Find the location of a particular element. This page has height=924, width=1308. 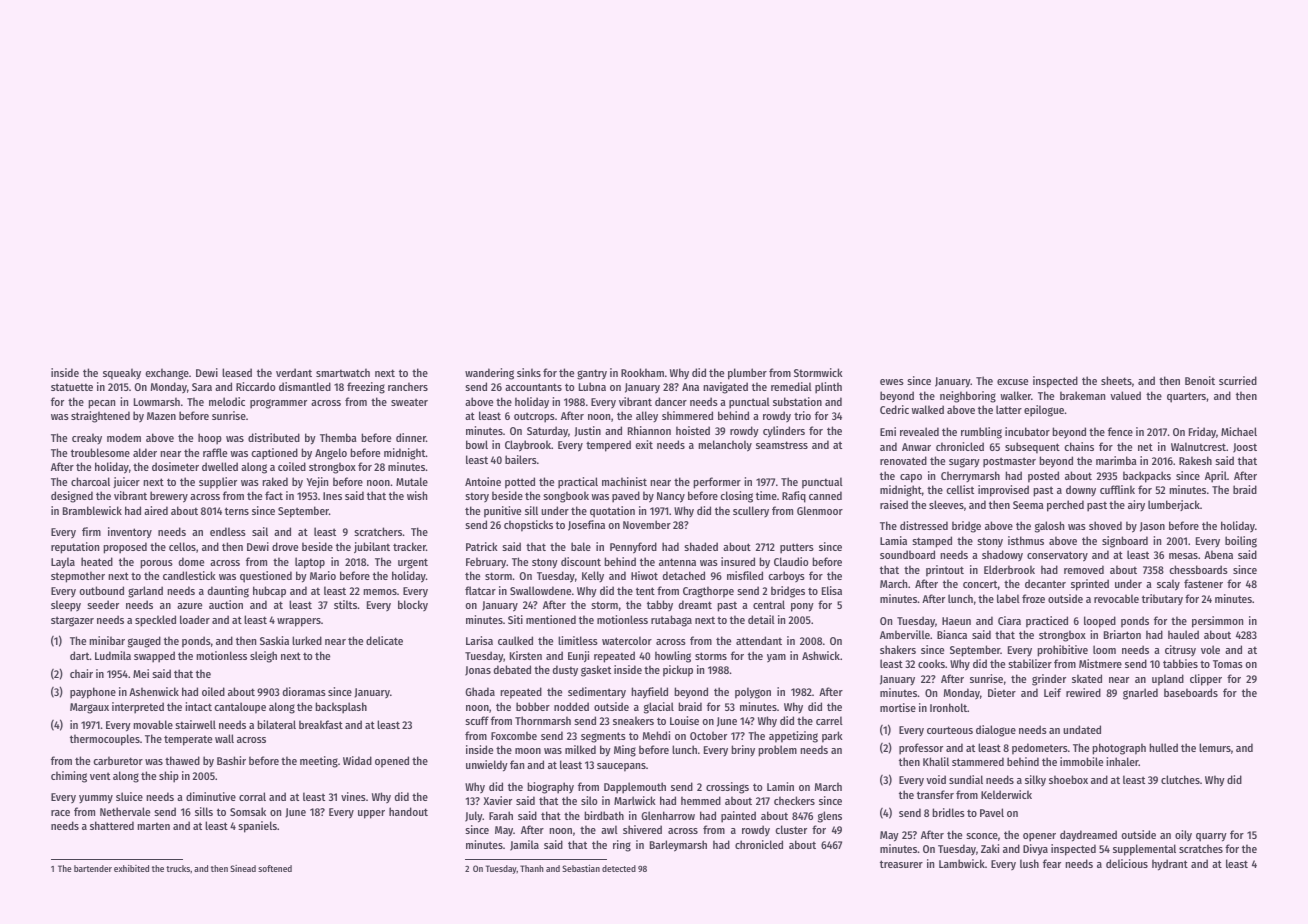

firm is located at coordinates (91, 531).
